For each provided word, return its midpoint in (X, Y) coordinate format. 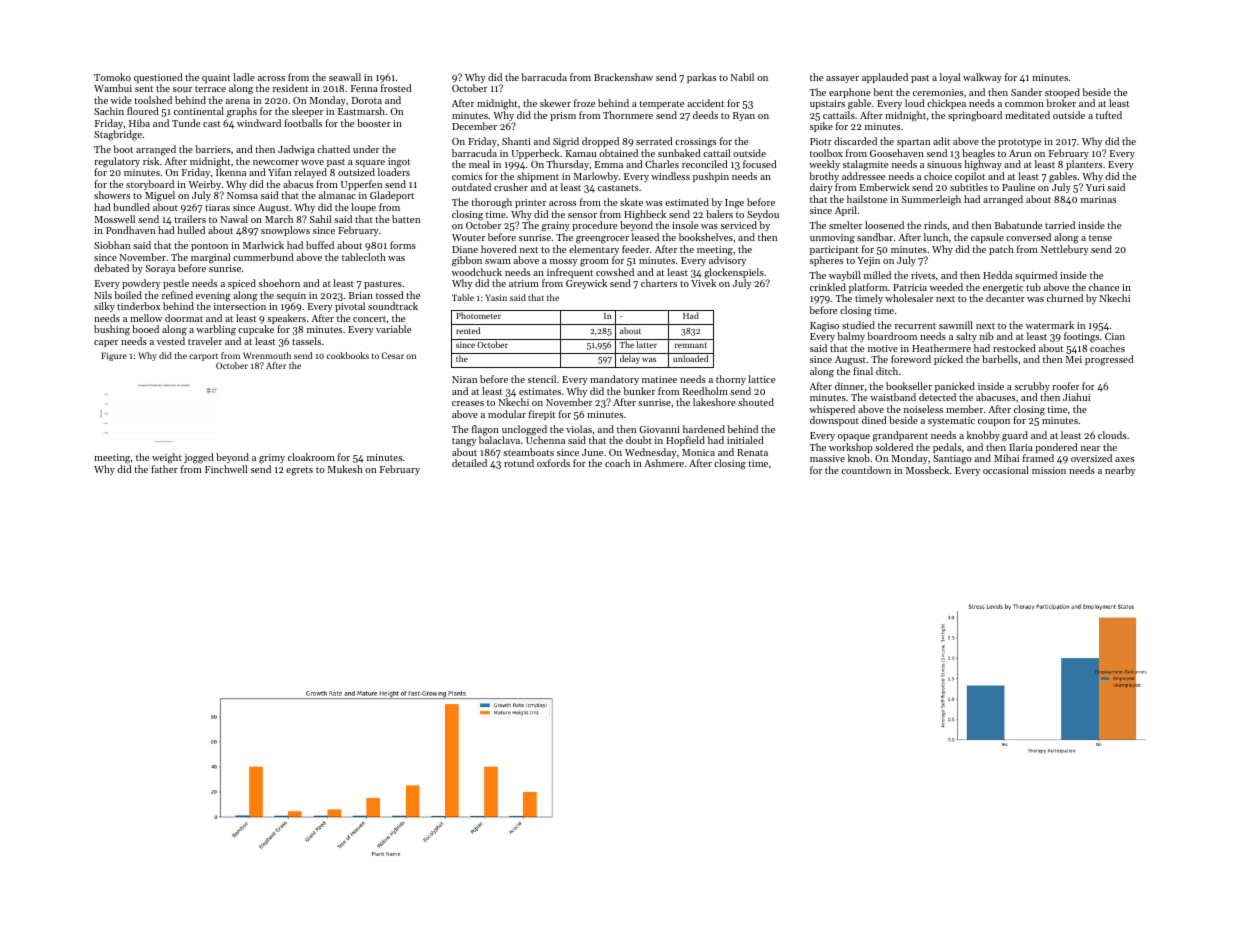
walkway (982, 78)
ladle (244, 77)
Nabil (742, 77)
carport (203, 357)
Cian (1115, 336)
